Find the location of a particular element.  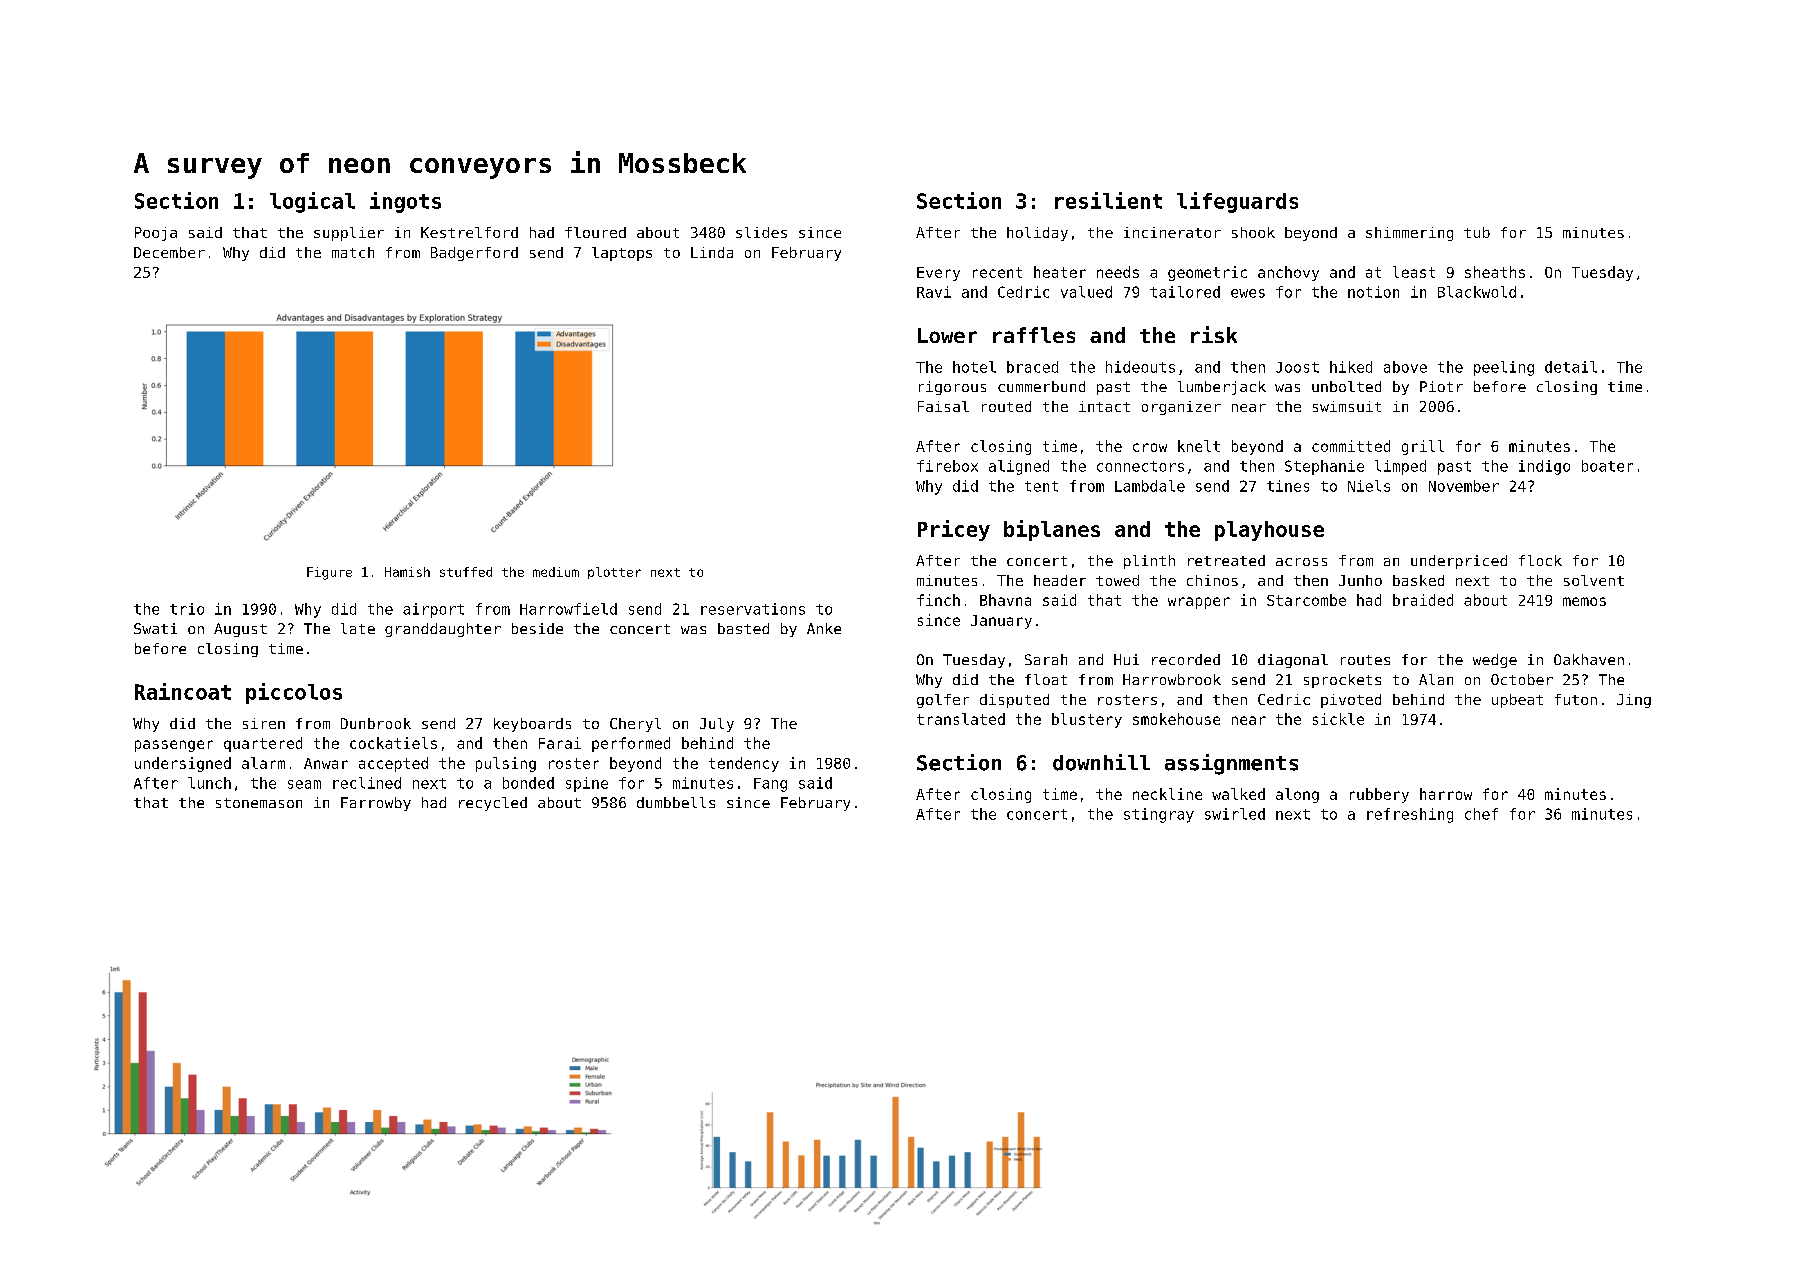

detail is located at coordinates (1571, 367).
